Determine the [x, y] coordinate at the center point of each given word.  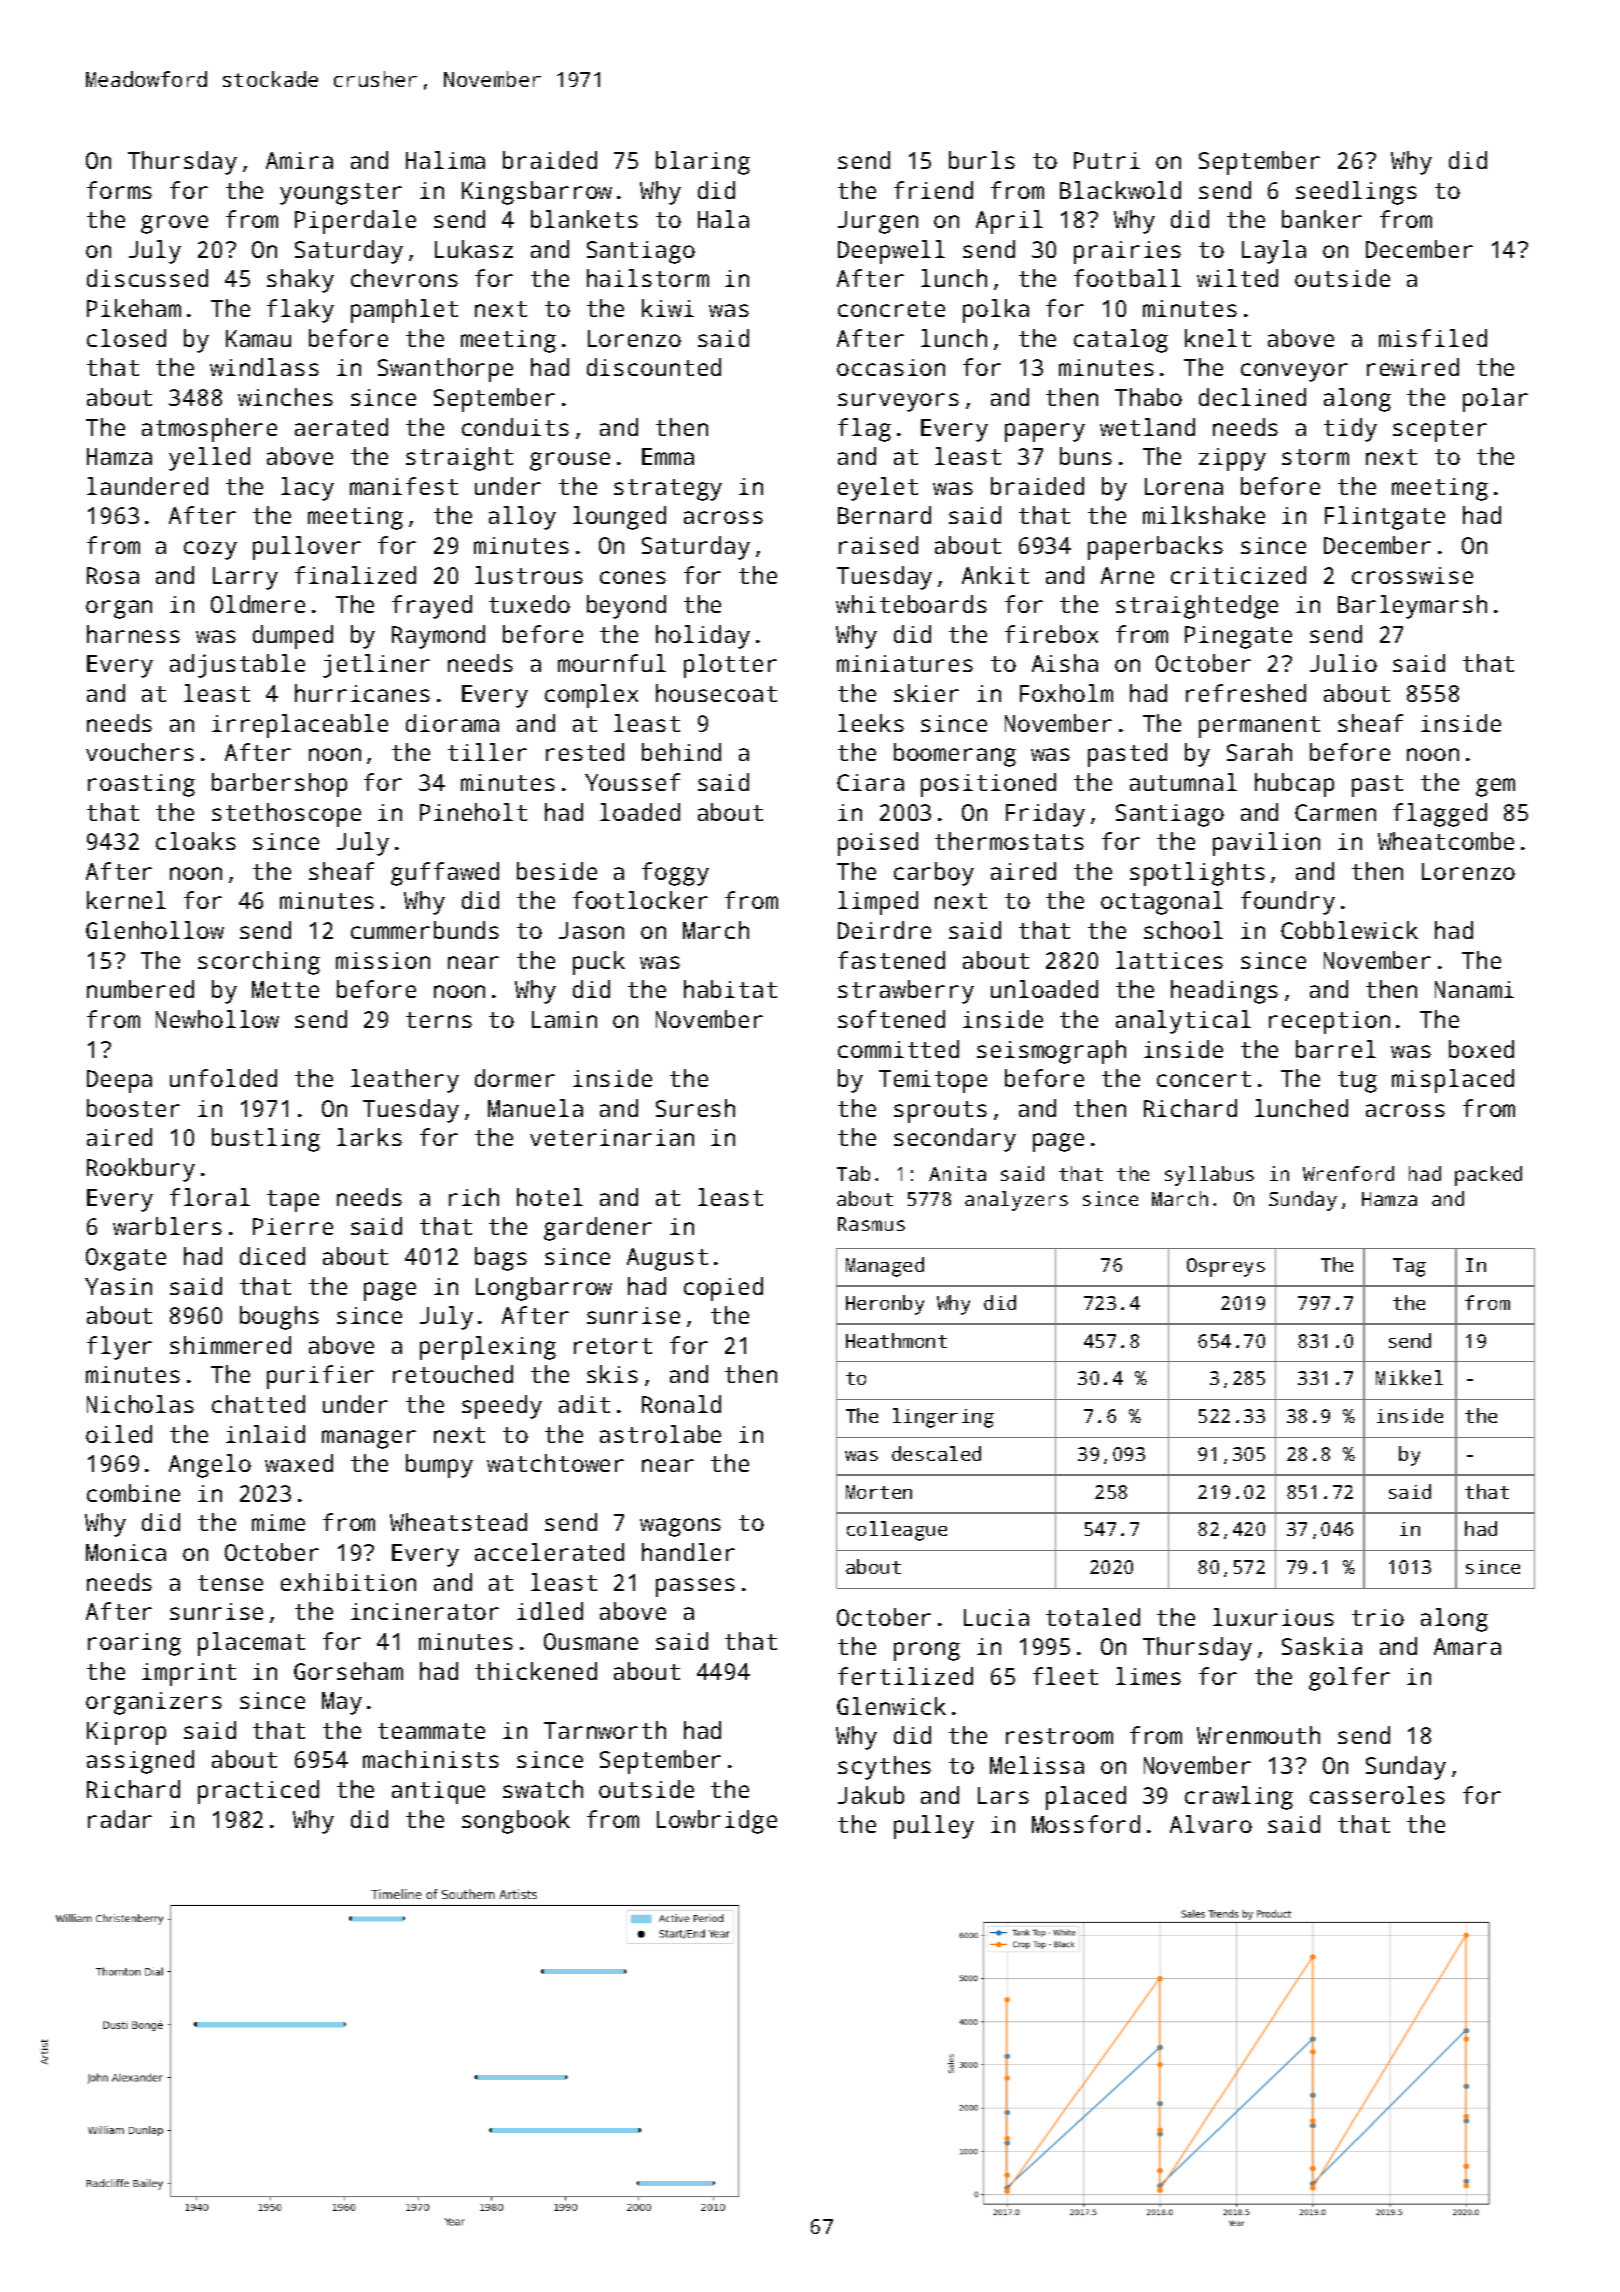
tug [1357, 1082]
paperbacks [1155, 548]
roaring [134, 1644]
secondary [955, 1140]
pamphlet [404, 311]
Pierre [293, 1226]
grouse [570, 461]
